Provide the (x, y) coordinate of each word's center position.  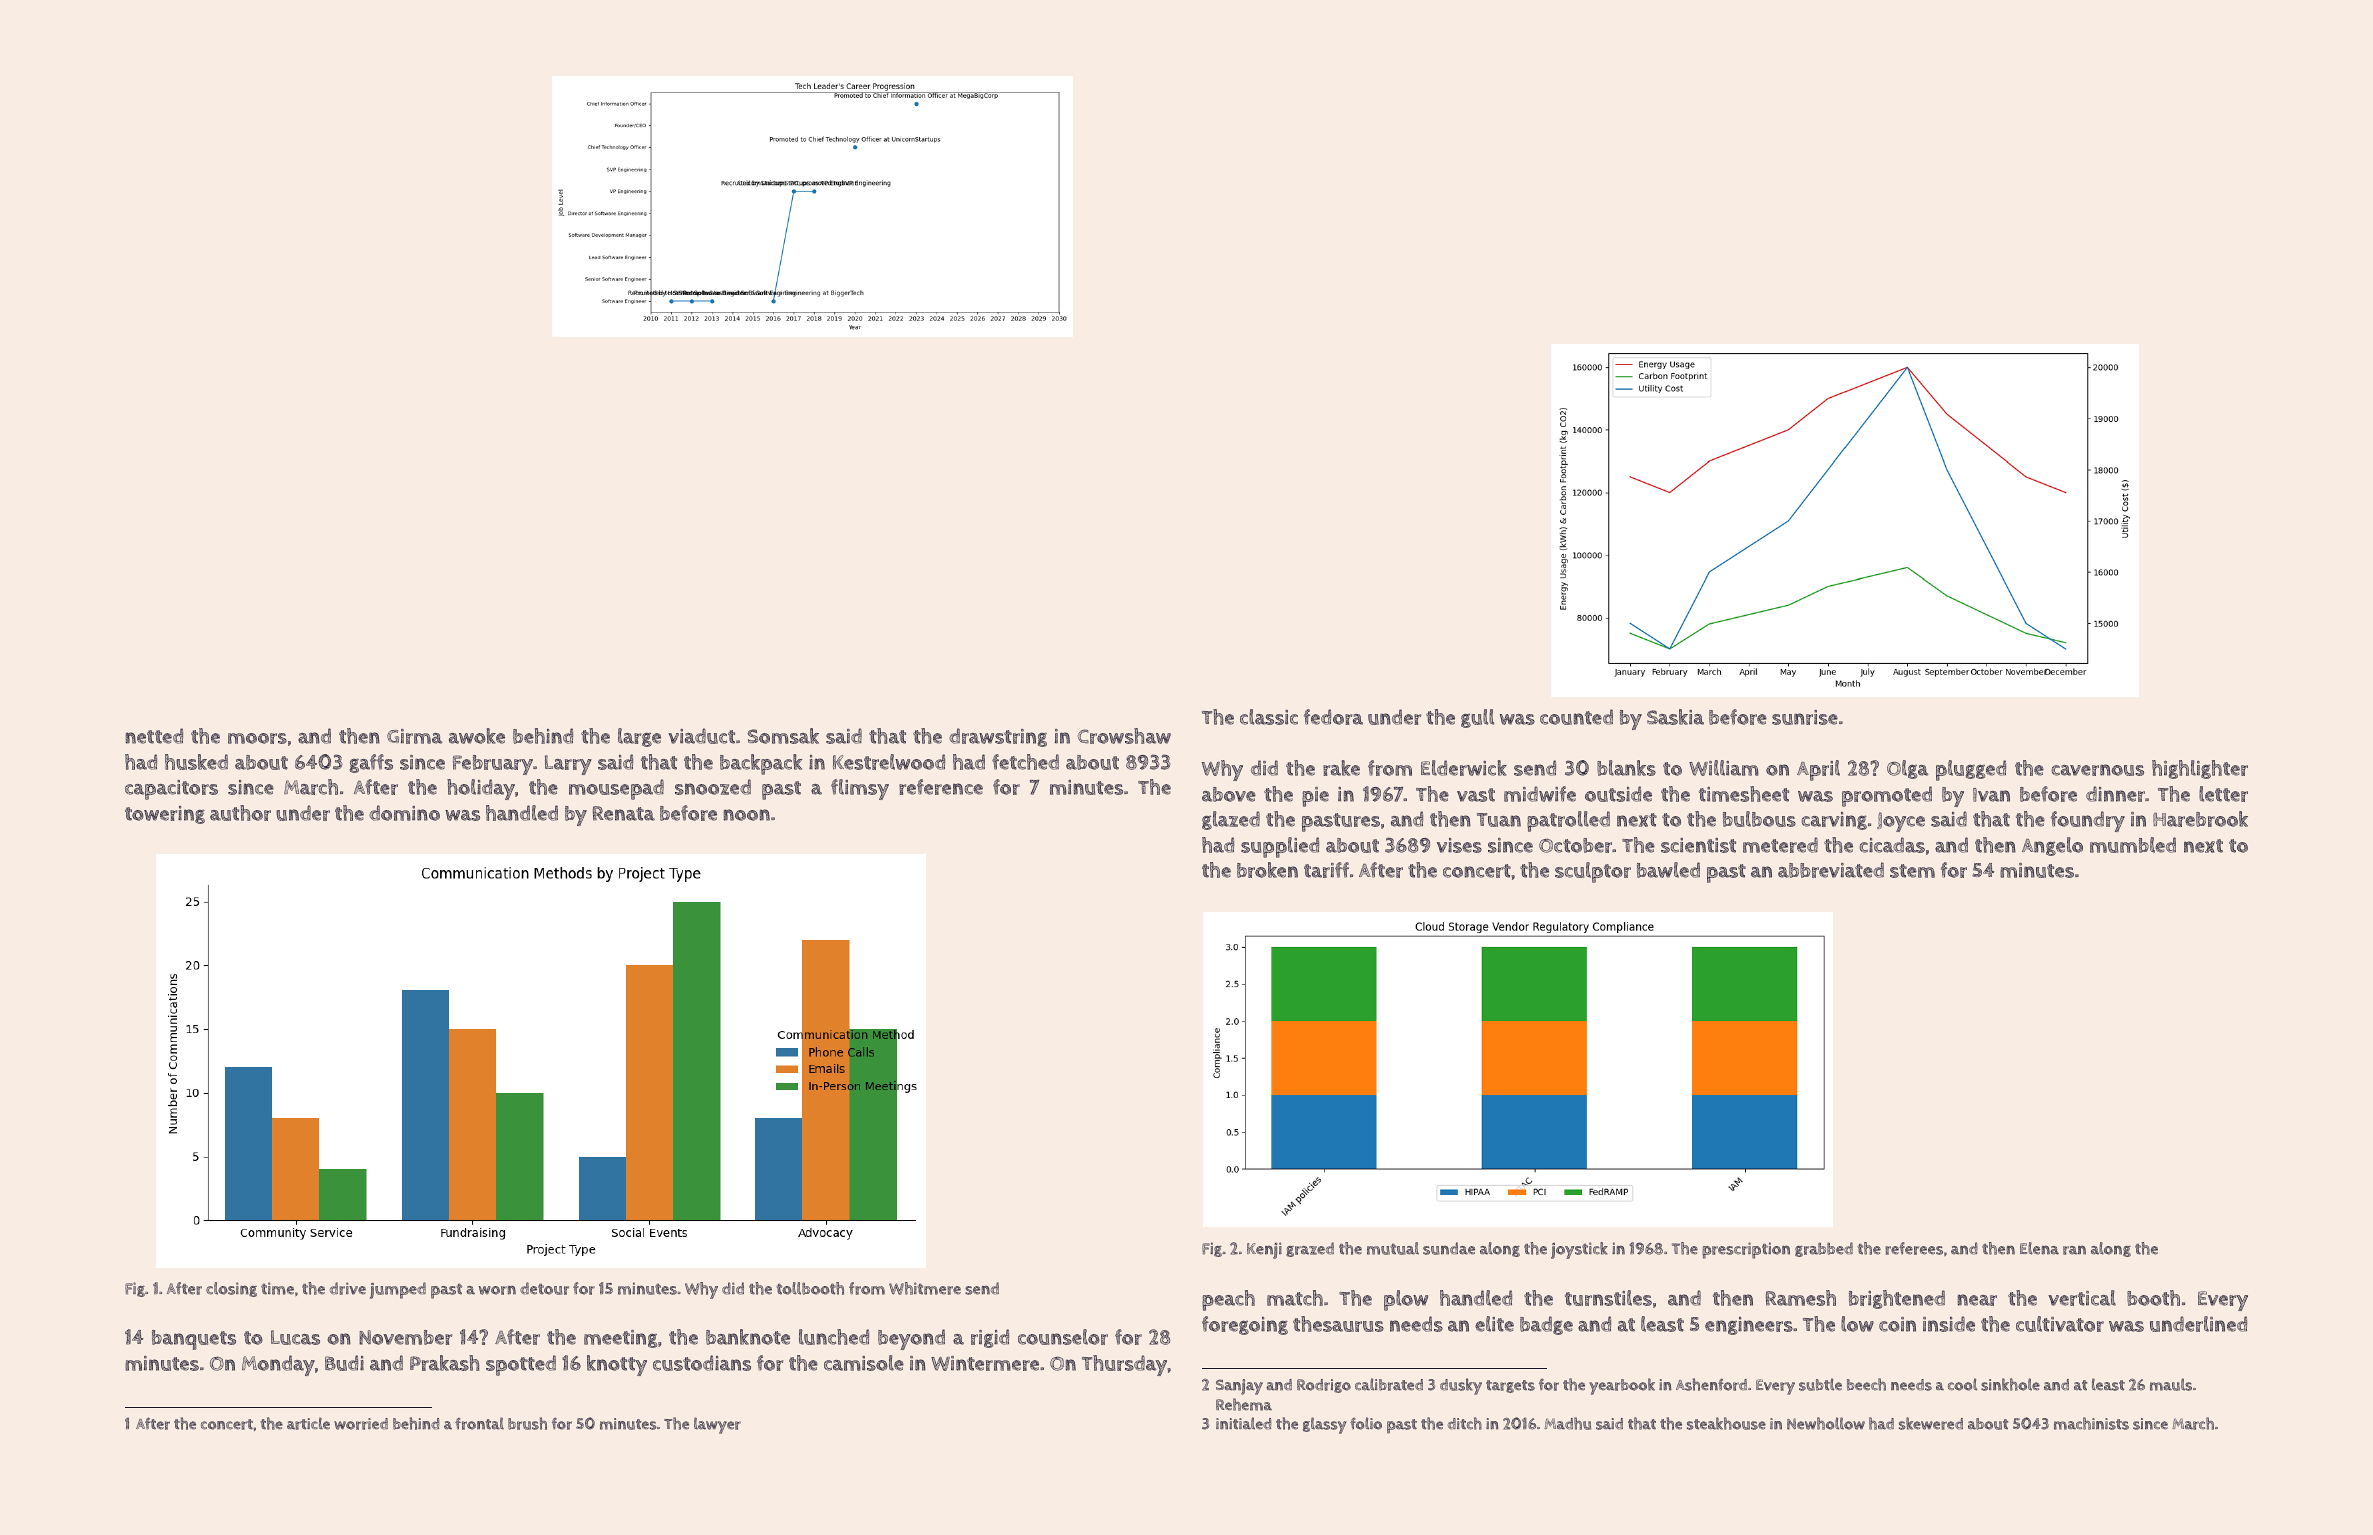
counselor (1063, 1337)
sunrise (1805, 717)
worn (497, 1290)
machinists (2091, 1423)
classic (1269, 717)
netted (154, 736)
